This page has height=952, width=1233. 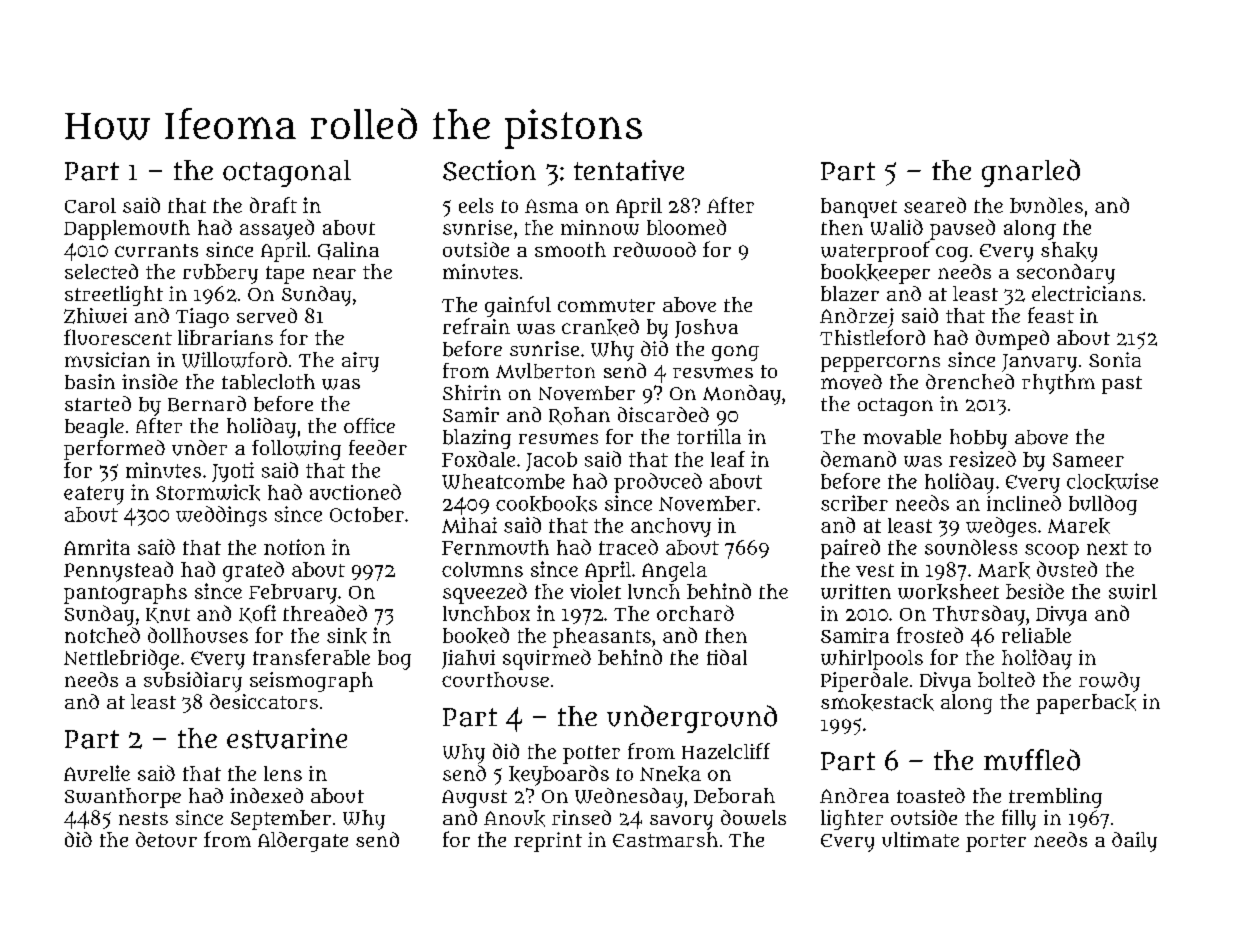 What do you see at coordinates (166, 839) in the page?
I see `detour` at bounding box center [166, 839].
